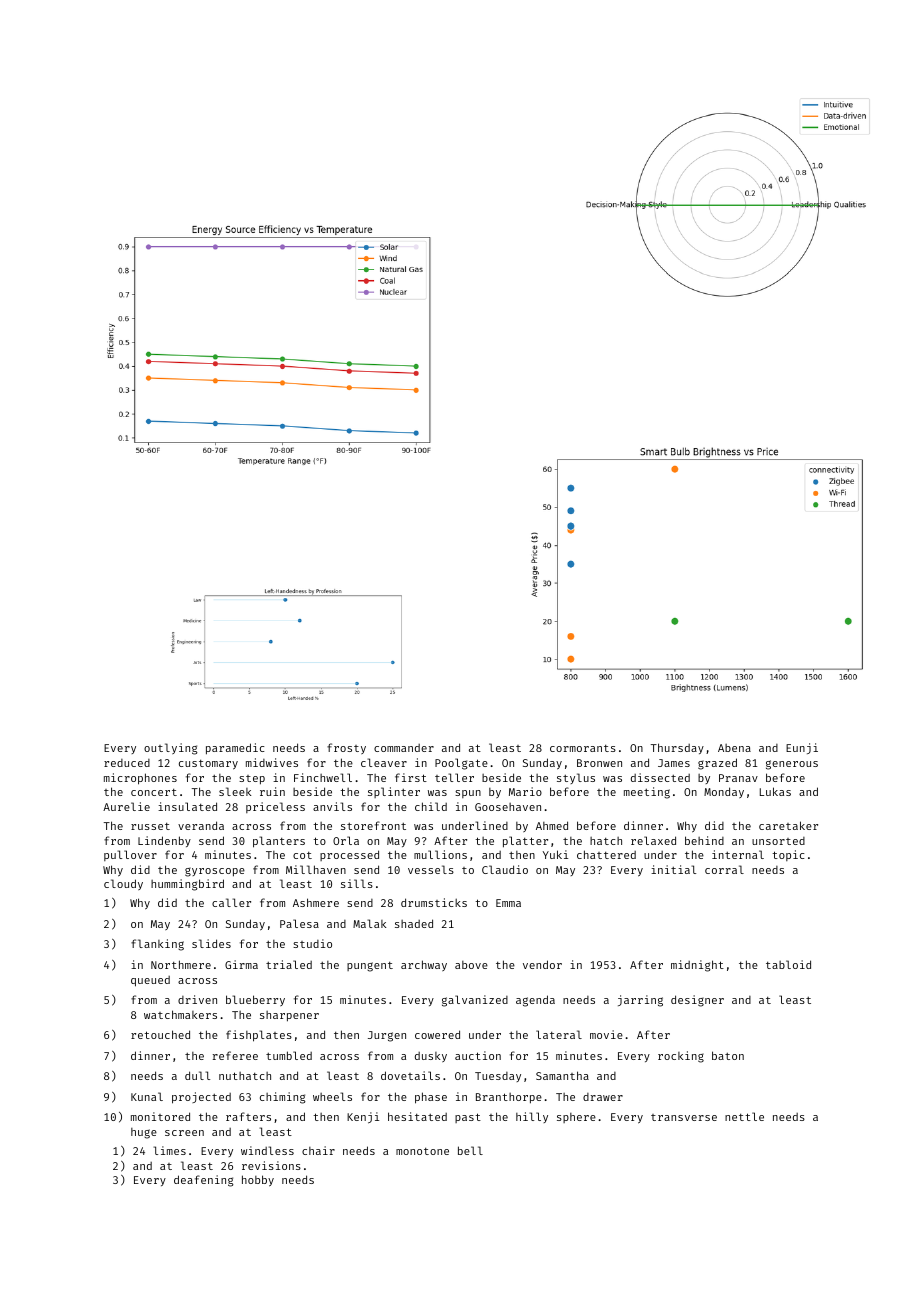 The image size is (924, 1308). I want to click on movie, so click(606, 1034).
